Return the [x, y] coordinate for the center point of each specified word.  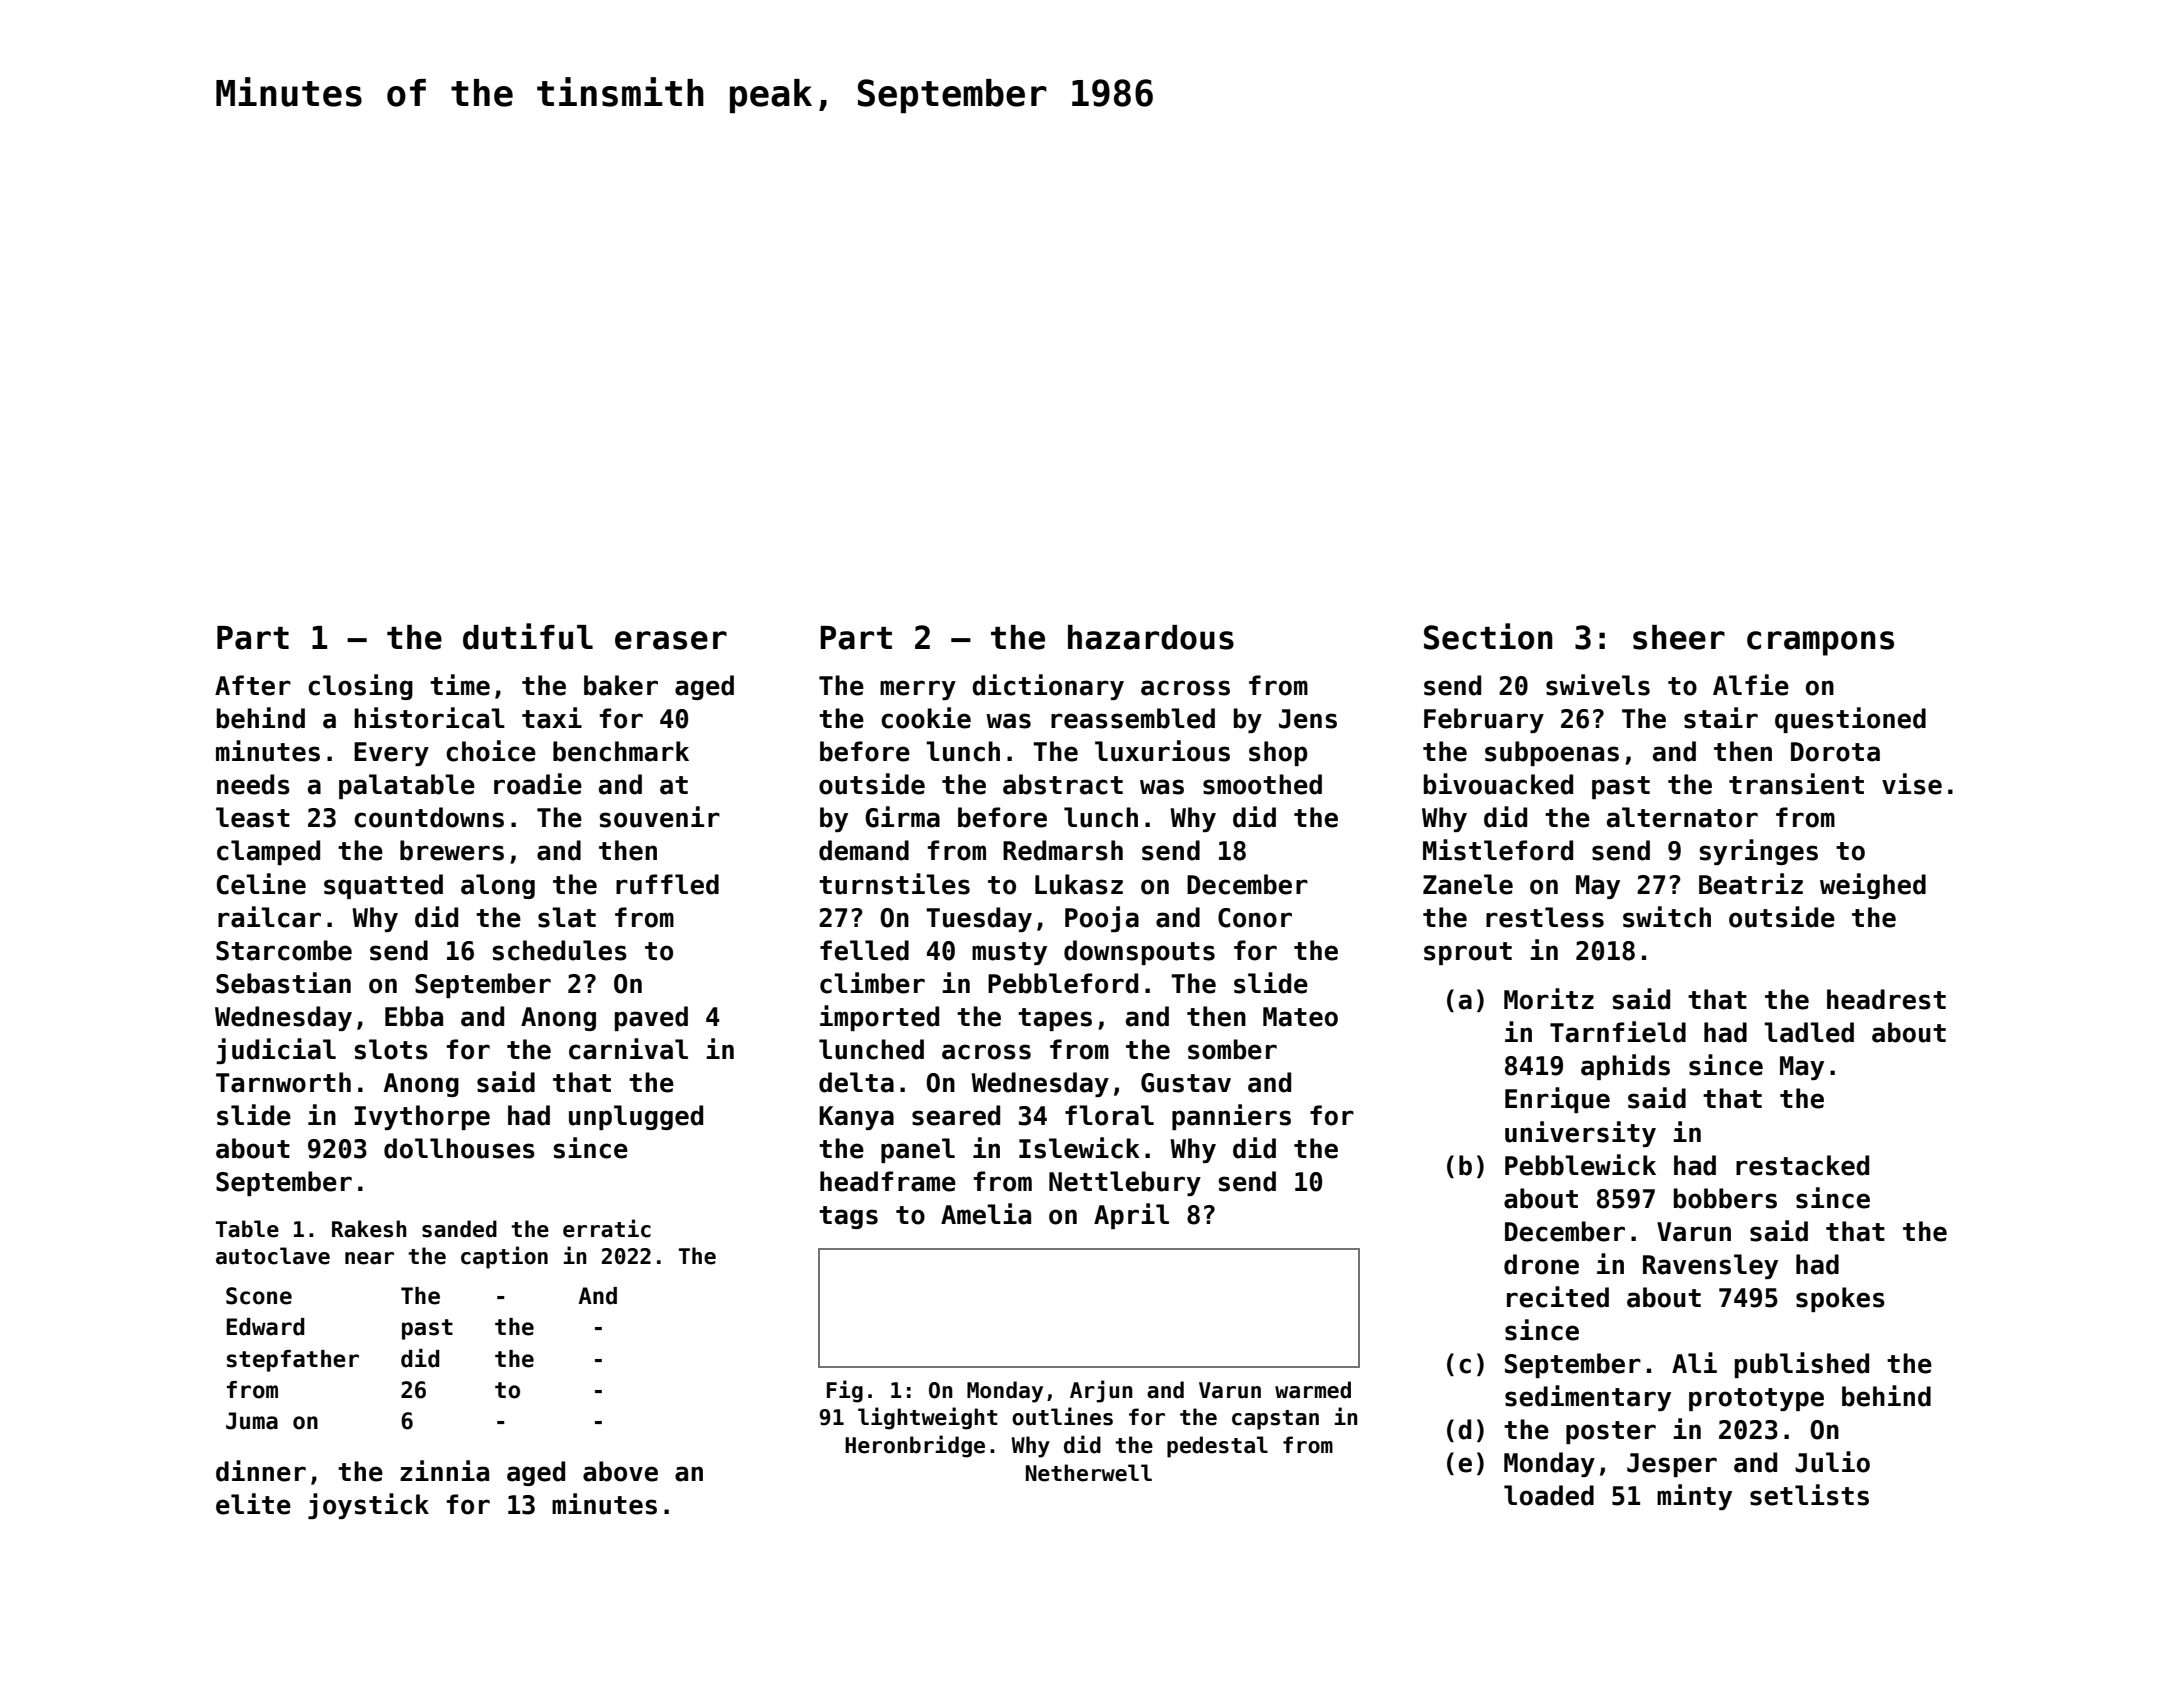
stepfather [293, 1361]
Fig [845, 1391]
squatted [383, 886]
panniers [1231, 1117]
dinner [261, 1471]
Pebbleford [1063, 983]
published [1802, 1365]
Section [1488, 636]
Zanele [1468, 884]
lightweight [928, 1418]
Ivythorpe [422, 1117]
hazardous [1151, 637]
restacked [1802, 1165]
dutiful [528, 636]
